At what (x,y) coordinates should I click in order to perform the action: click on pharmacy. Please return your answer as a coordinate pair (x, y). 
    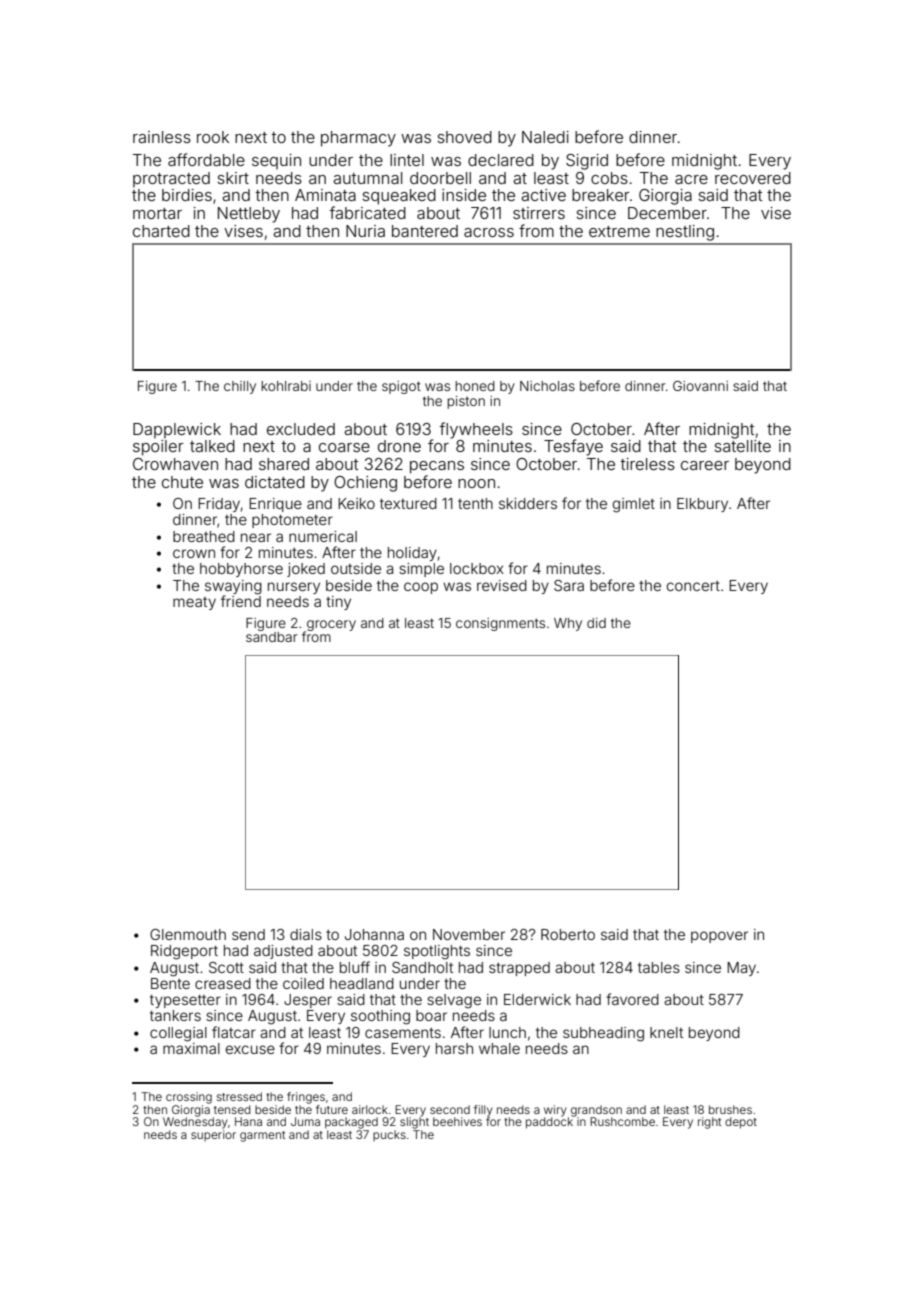
    Looking at the image, I should click on (358, 139).
